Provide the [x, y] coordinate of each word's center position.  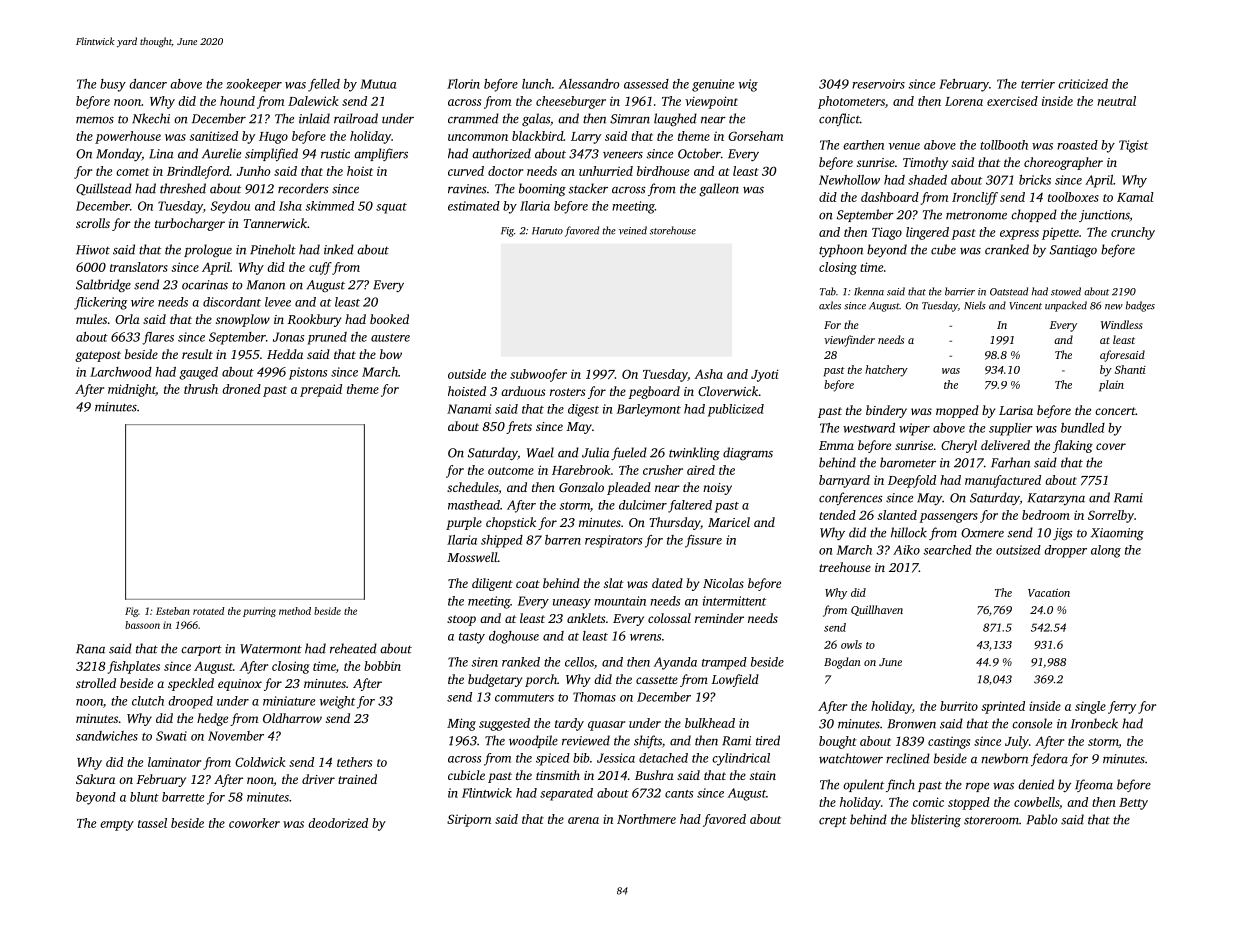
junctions [1104, 216]
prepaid [321, 390]
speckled [191, 684]
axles [830, 305]
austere [390, 338]
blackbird [537, 136]
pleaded [629, 488]
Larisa [1016, 410]
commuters [524, 698]
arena [583, 820]
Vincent [1025, 306]
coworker [254, 823]
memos [95, 120]
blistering [936, 821]
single [1090, 707]
